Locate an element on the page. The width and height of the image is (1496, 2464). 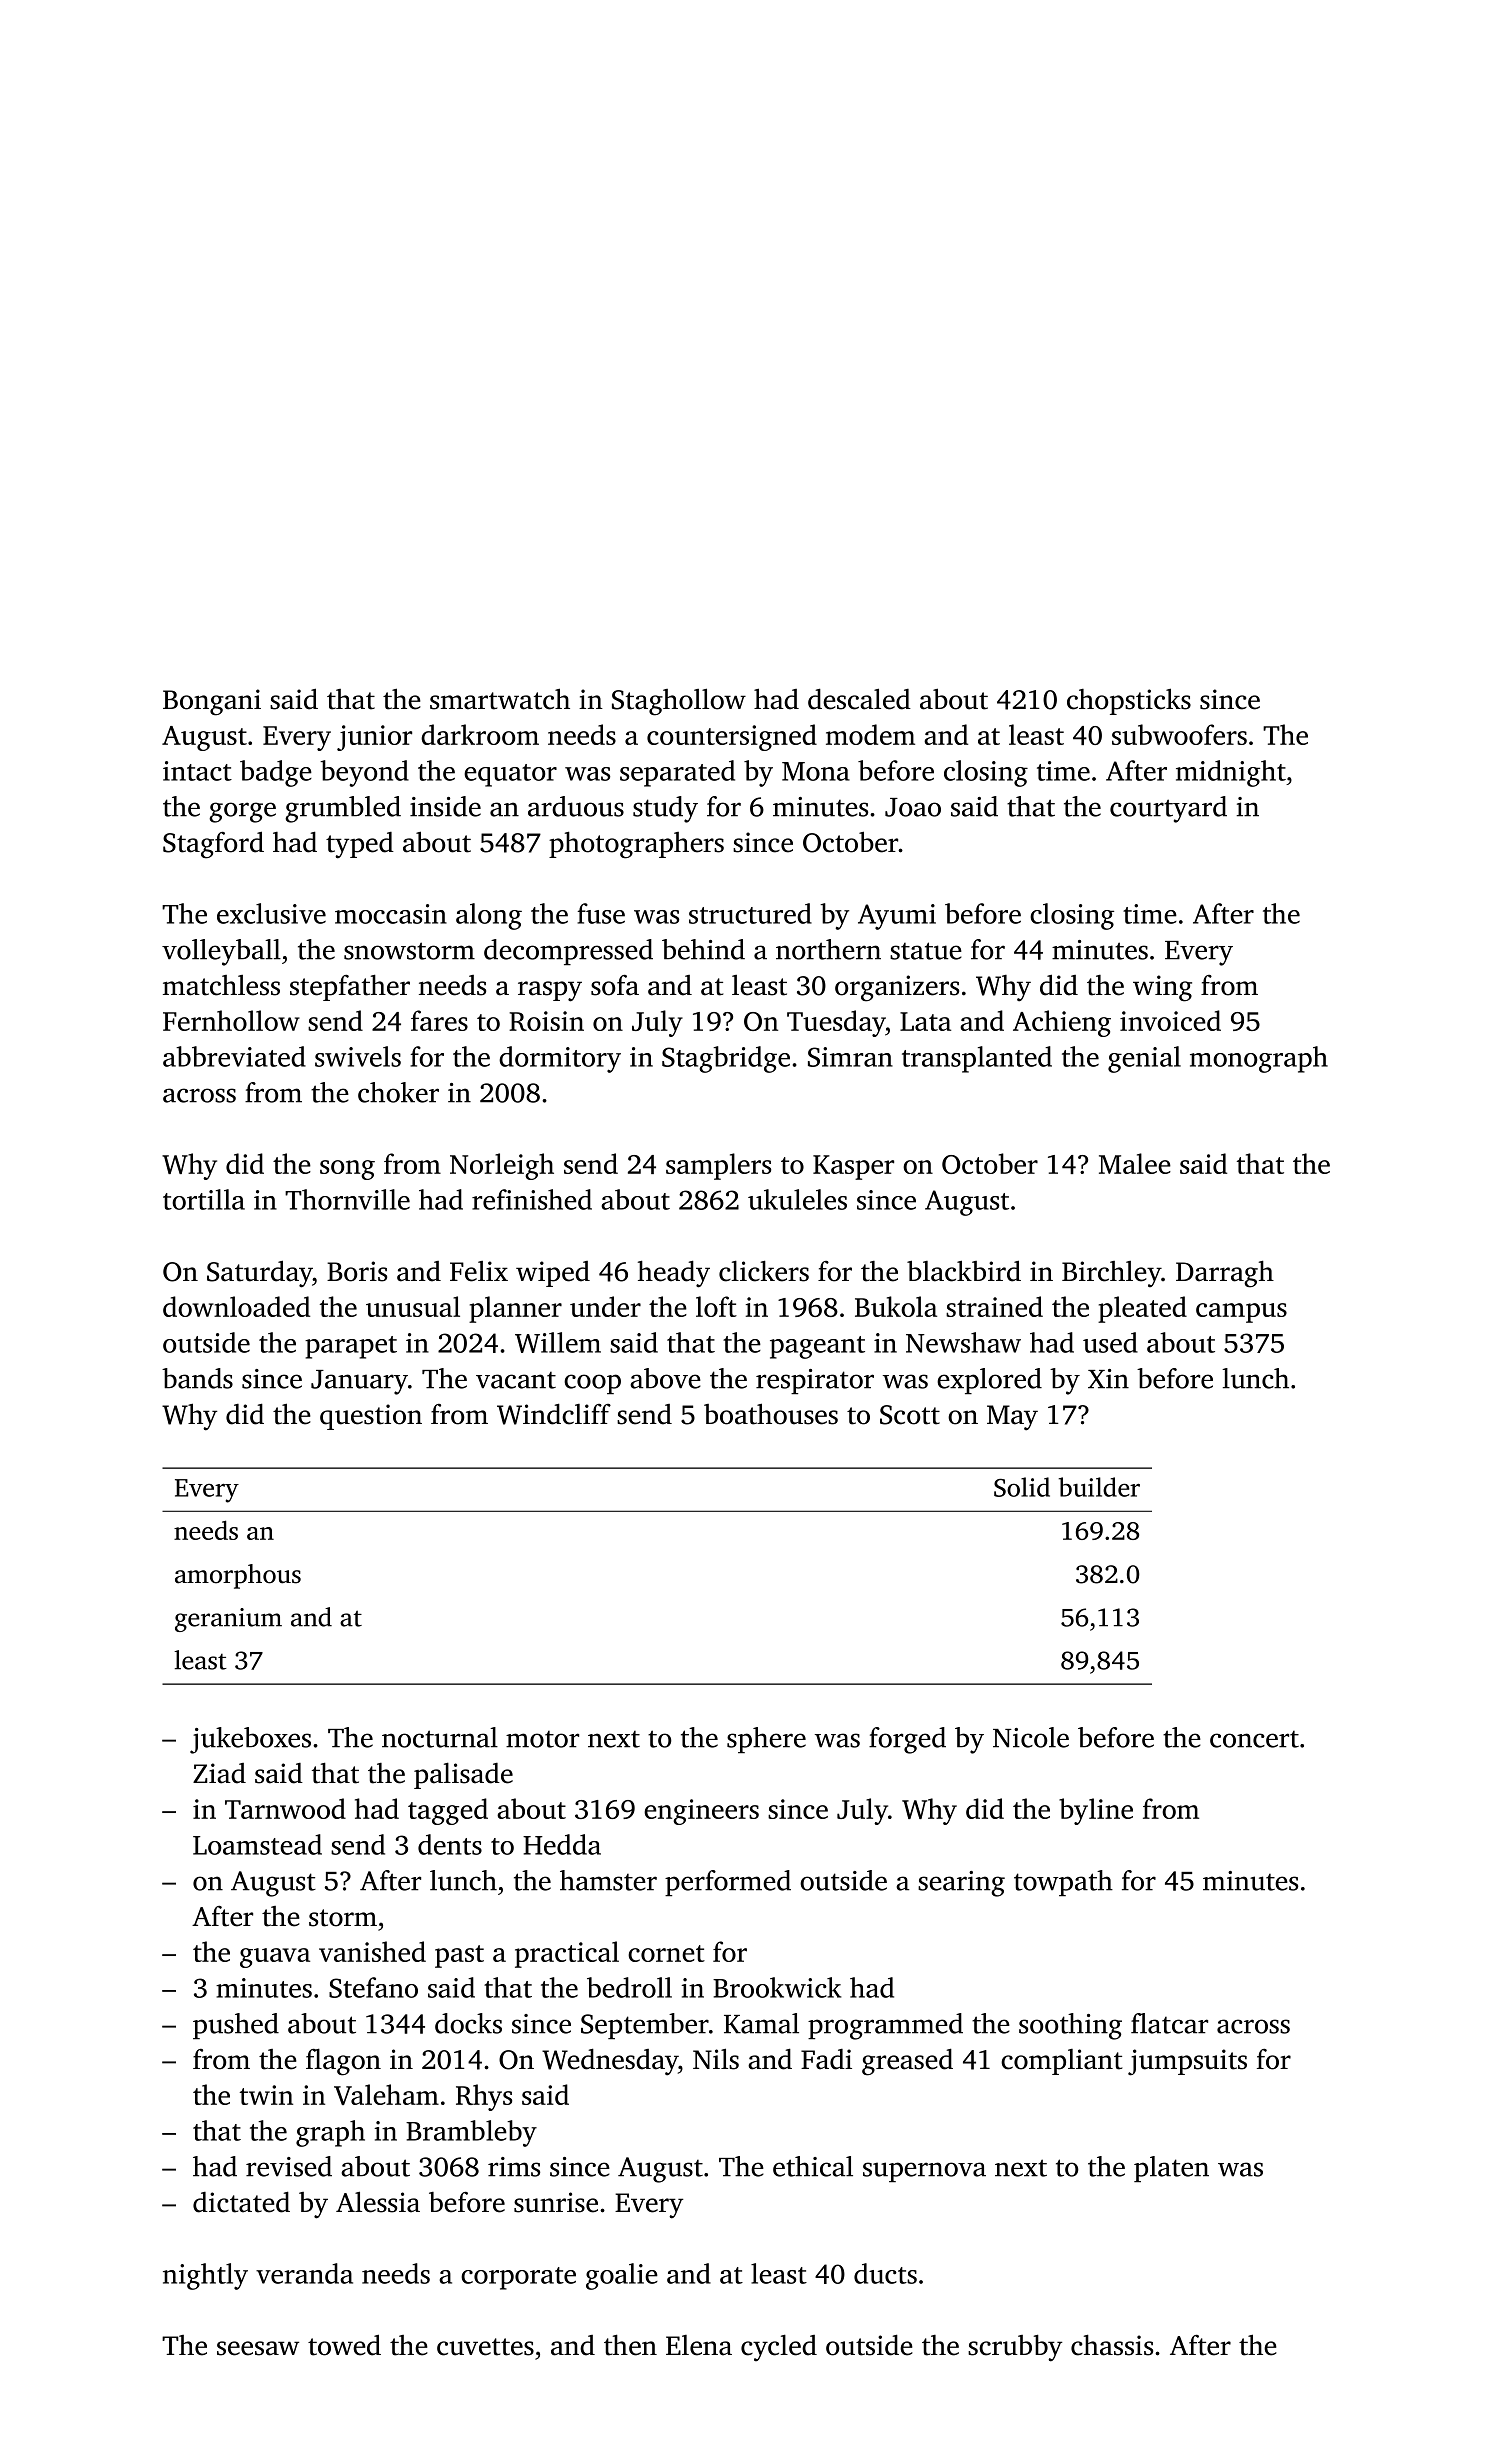
chopsticks is located at coordinates (1129, 701).
